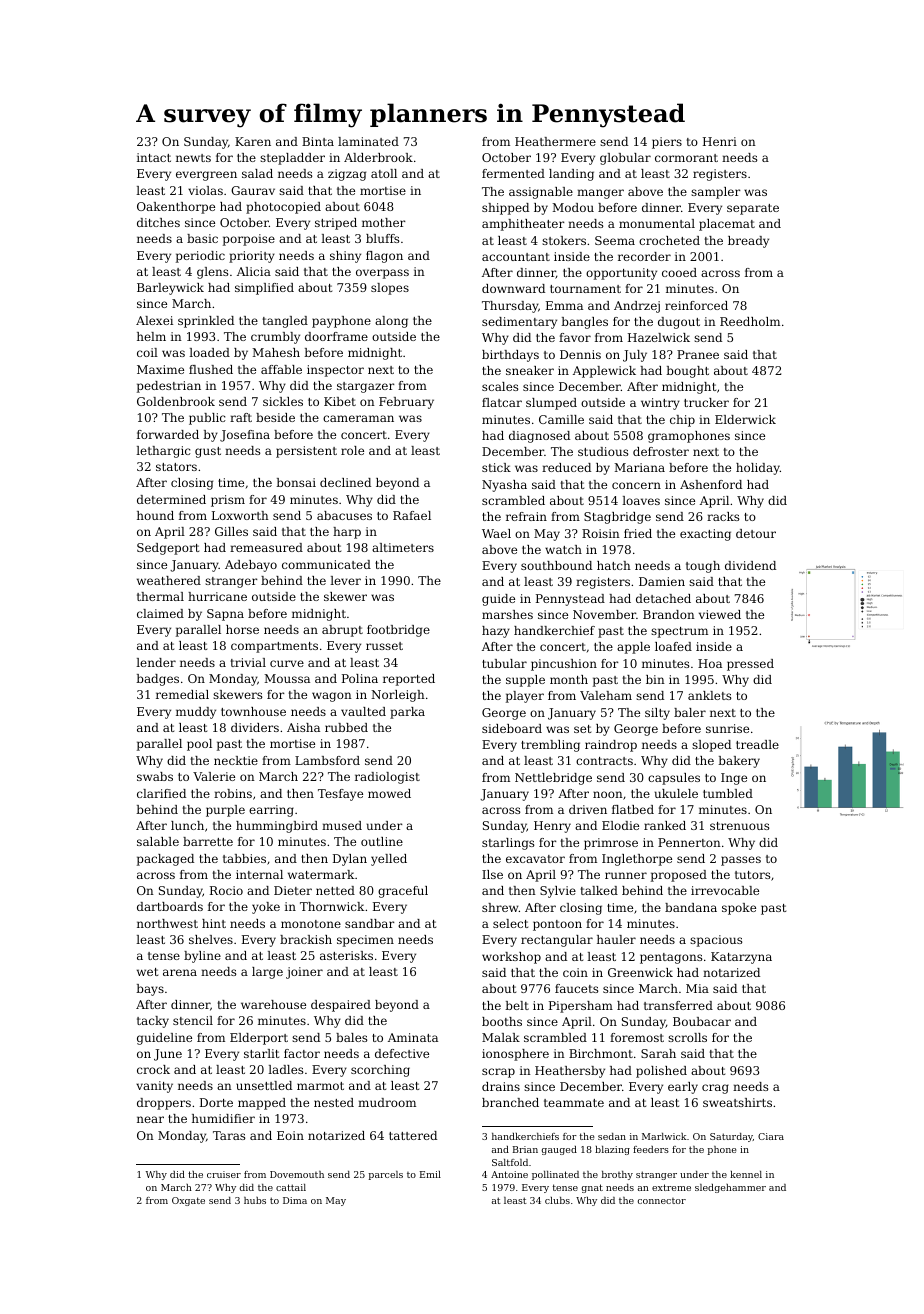 This screenshot has width=924, height=1314. I want to click on Emma, so click(564, 305).
